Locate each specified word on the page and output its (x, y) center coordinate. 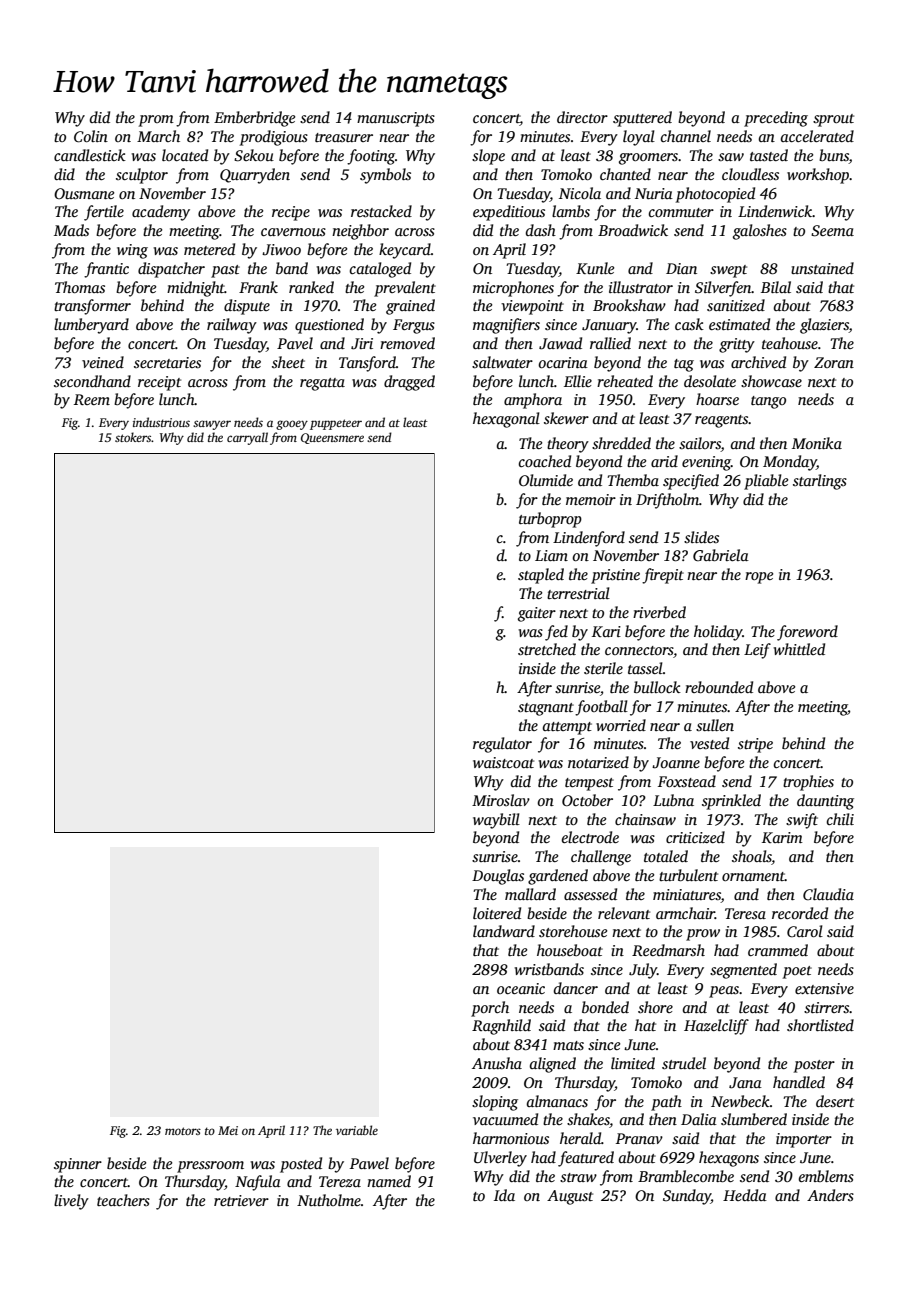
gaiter (537, 614)
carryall (247, 438)
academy (161, 213)
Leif (757, 651)
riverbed (659, 612)
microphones (513, 289)
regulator (502, 745)
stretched (547, 649)
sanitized (736, 305)
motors (183, 1131)
